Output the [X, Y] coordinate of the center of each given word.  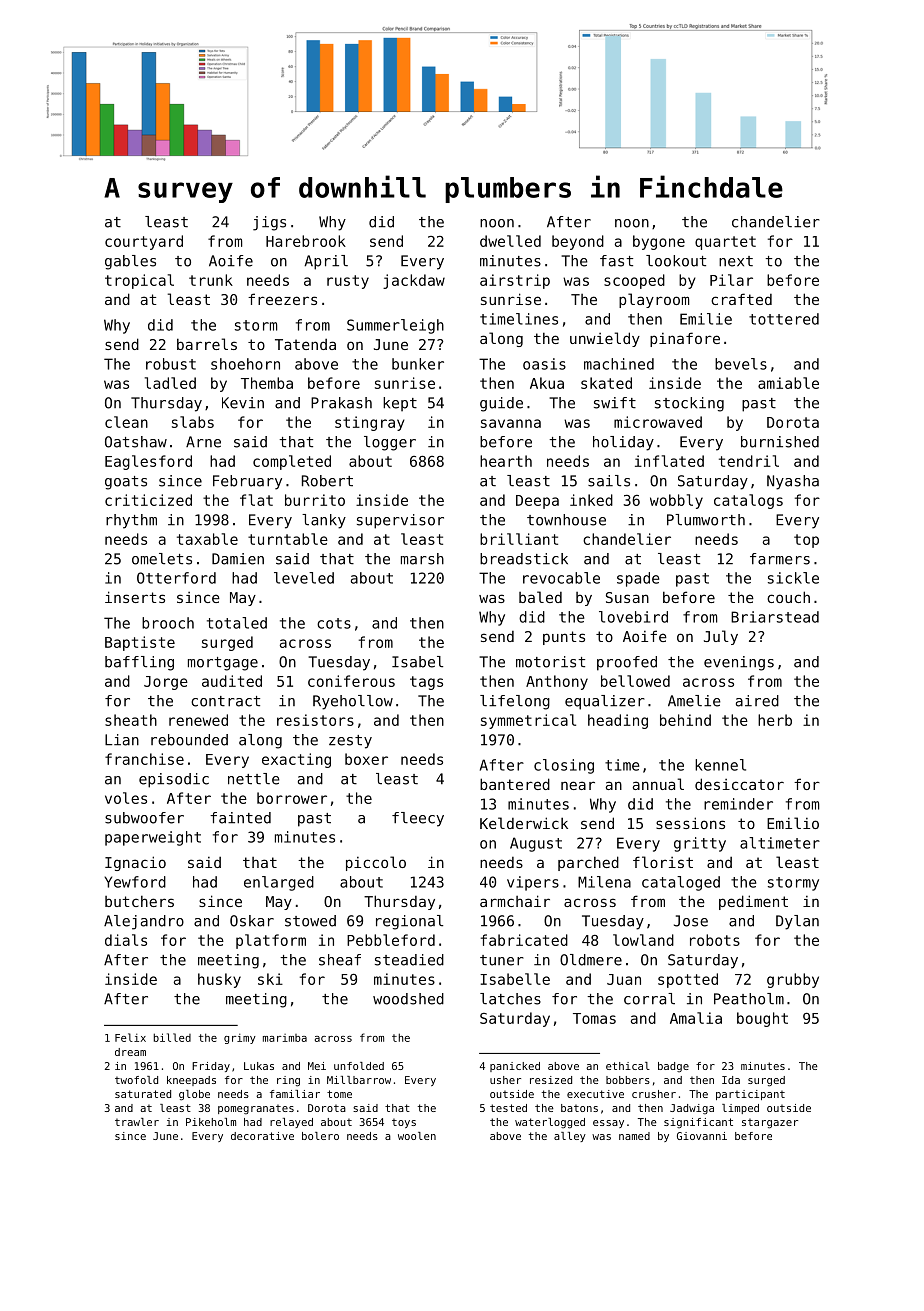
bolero [320, 1136]
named [634, 1136]
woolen [417, 1136]
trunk [211, 280]
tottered [784, 319]
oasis [544, 364]
